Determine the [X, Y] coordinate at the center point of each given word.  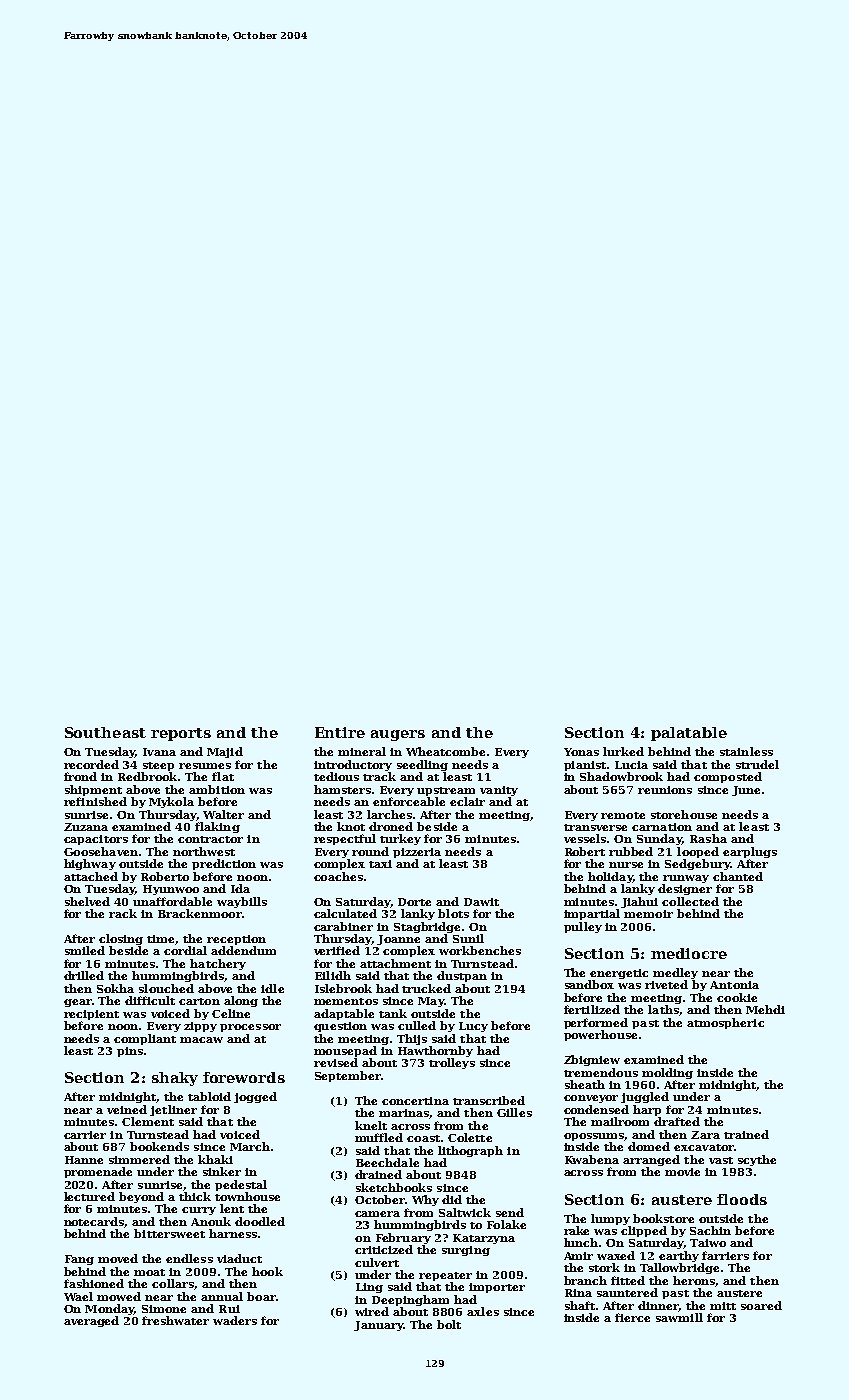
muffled [379, 1137]
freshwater [175, 1320]
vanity [499, 791]
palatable [689, 734]
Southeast [105, 732]
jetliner [173, 1110]
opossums [594, 1137]
